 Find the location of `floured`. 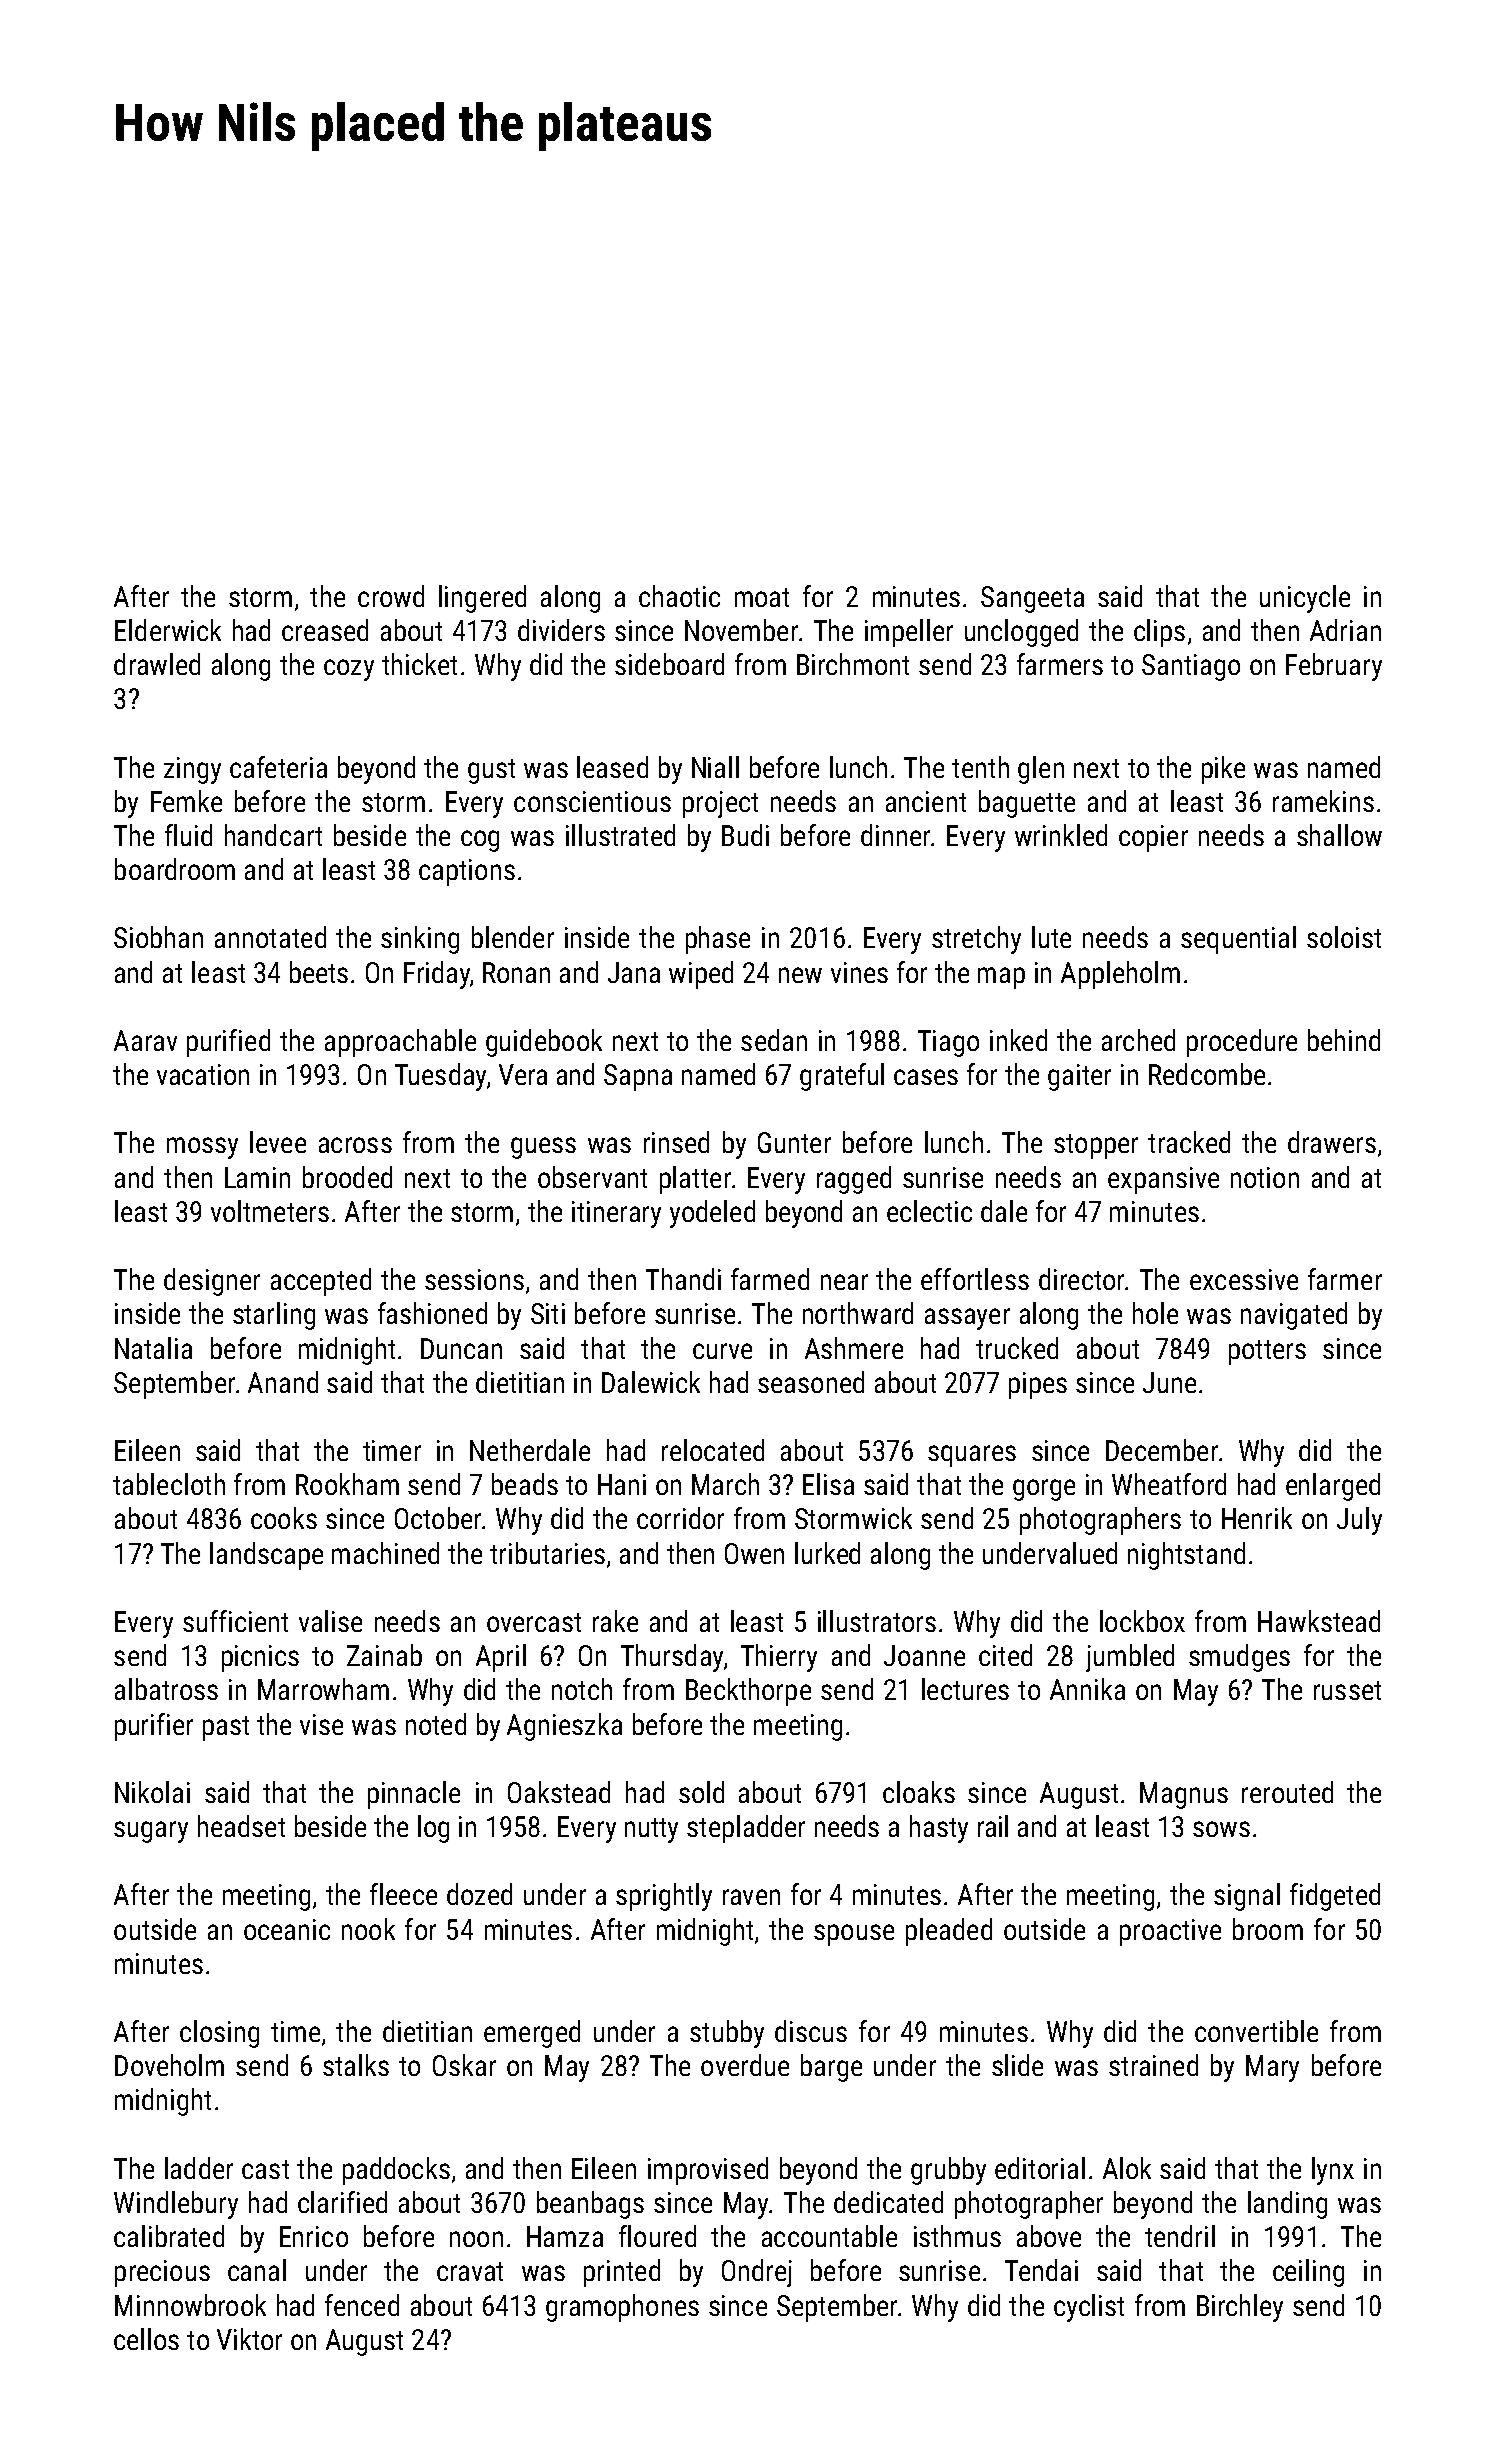

floured is located at coordinates (657, 2236).
